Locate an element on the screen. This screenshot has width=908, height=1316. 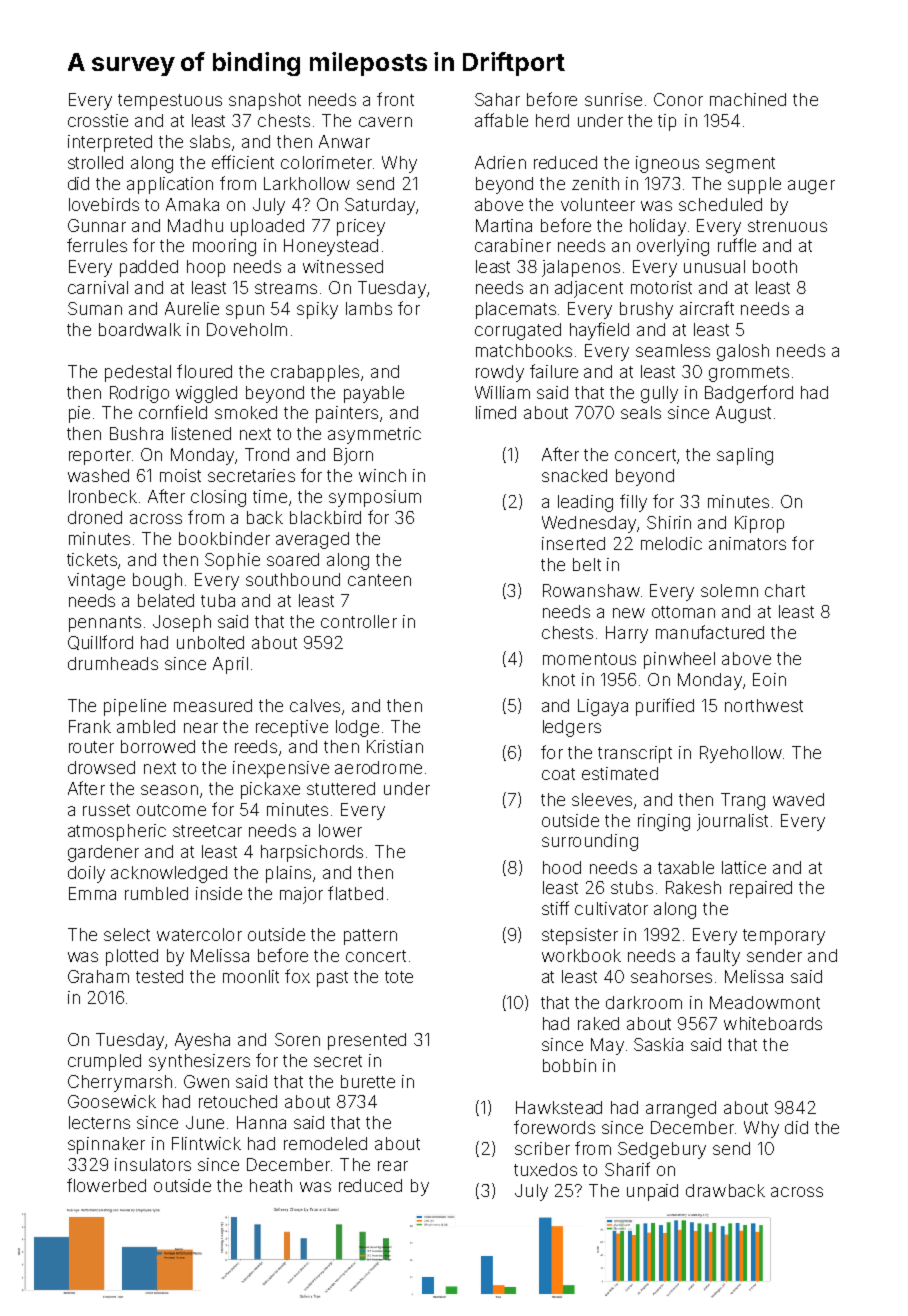
Larkhollow is located at coordinates (307, 183).
